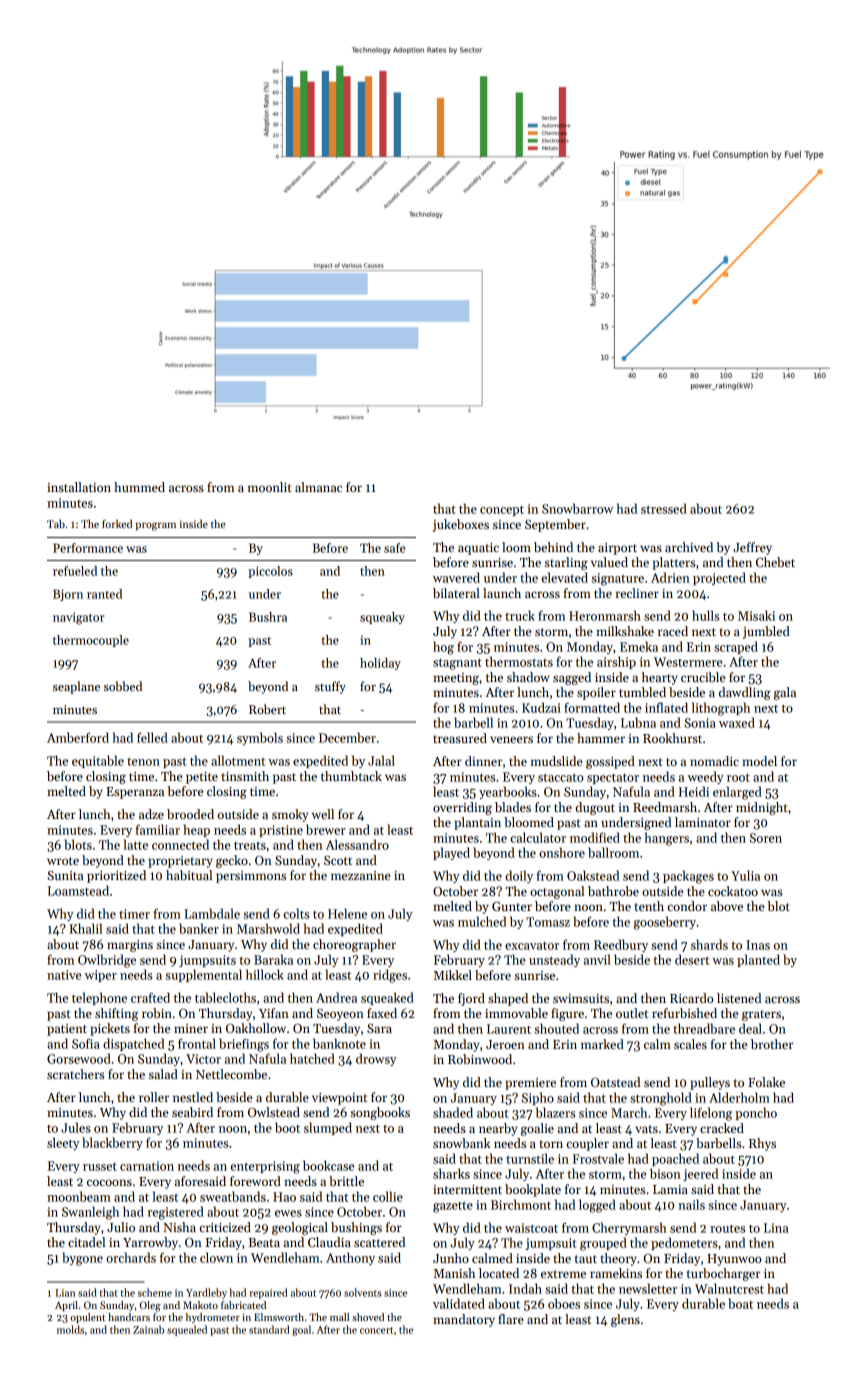 The image size is (849, 1400). I want to click on Jules, so click(76, 1127).
